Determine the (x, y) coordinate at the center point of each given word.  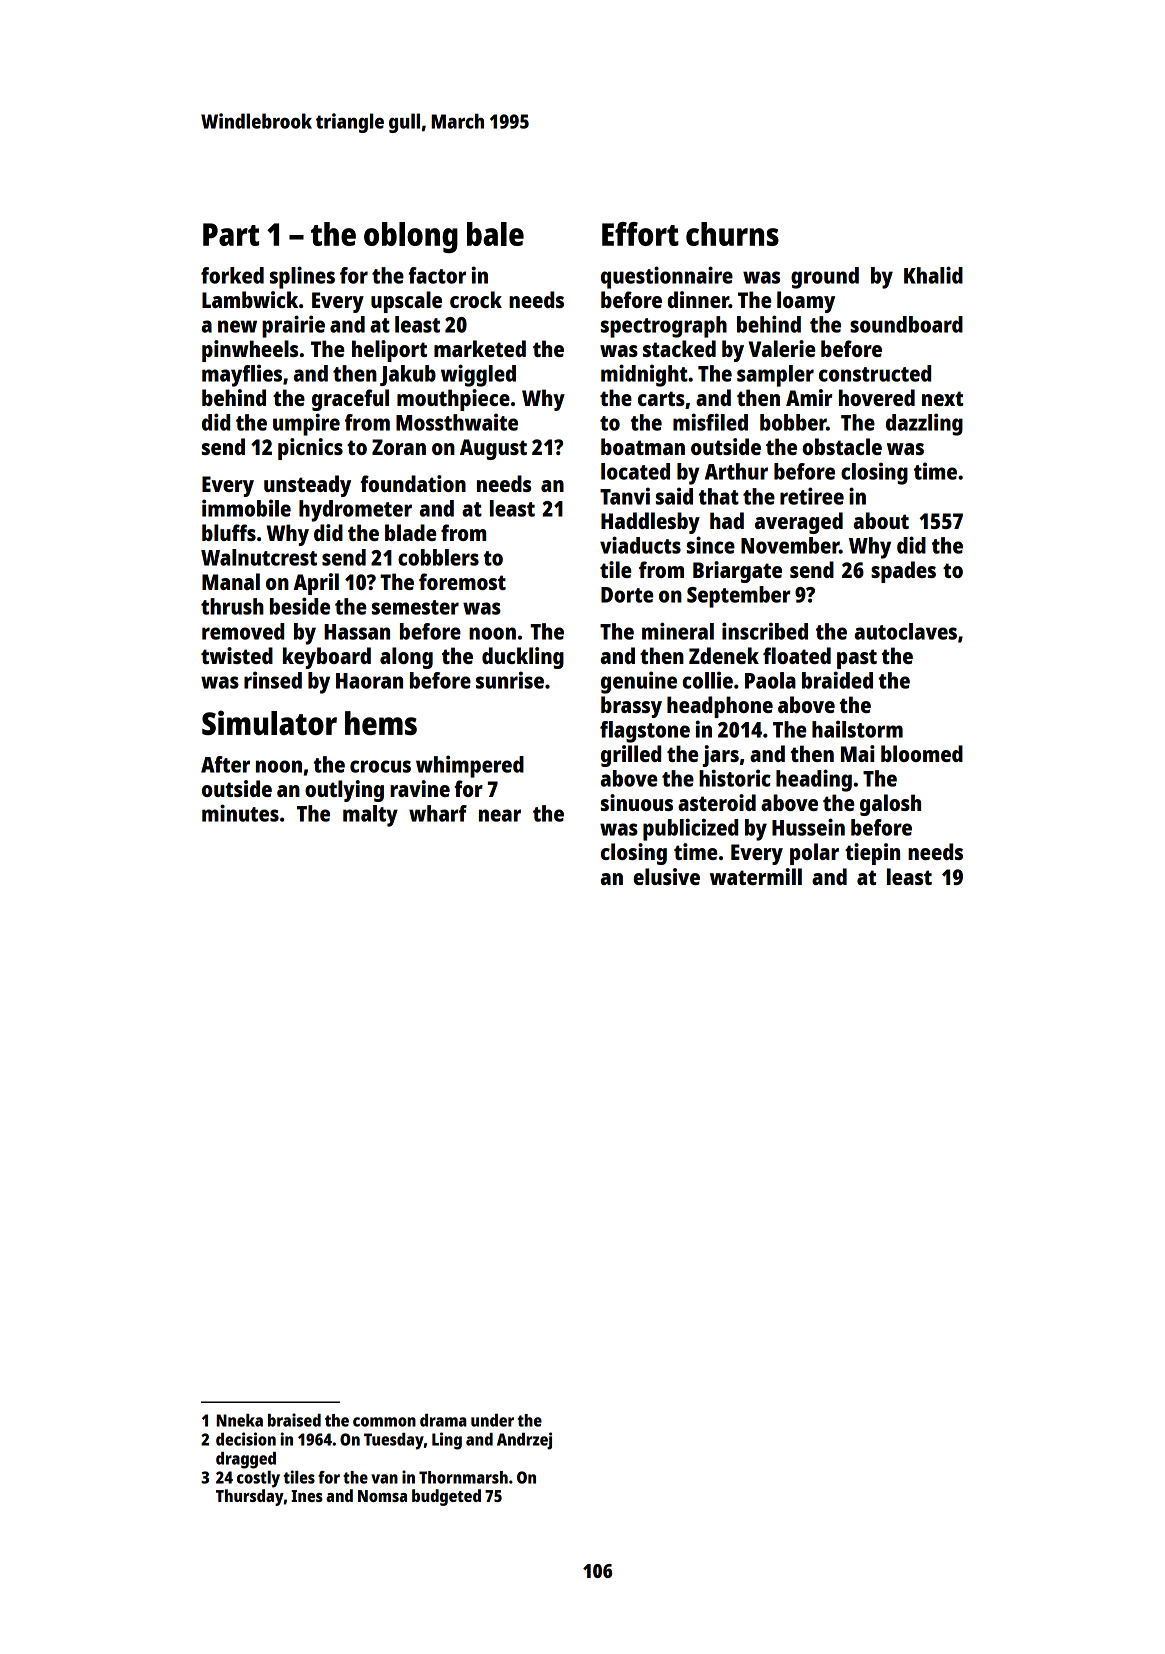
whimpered (470, 766)
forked (232, 275)
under (492, 1420)
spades (903, 572)
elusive (666, 876)
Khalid (933, 275)
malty (370, 816)
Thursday (250, 1497)
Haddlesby (650, 523)
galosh (890, 805)
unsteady (307, 486)
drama (443, 1420)
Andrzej (524, 1441)
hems (381, 723)
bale (495, 234)
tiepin (872, 854)
